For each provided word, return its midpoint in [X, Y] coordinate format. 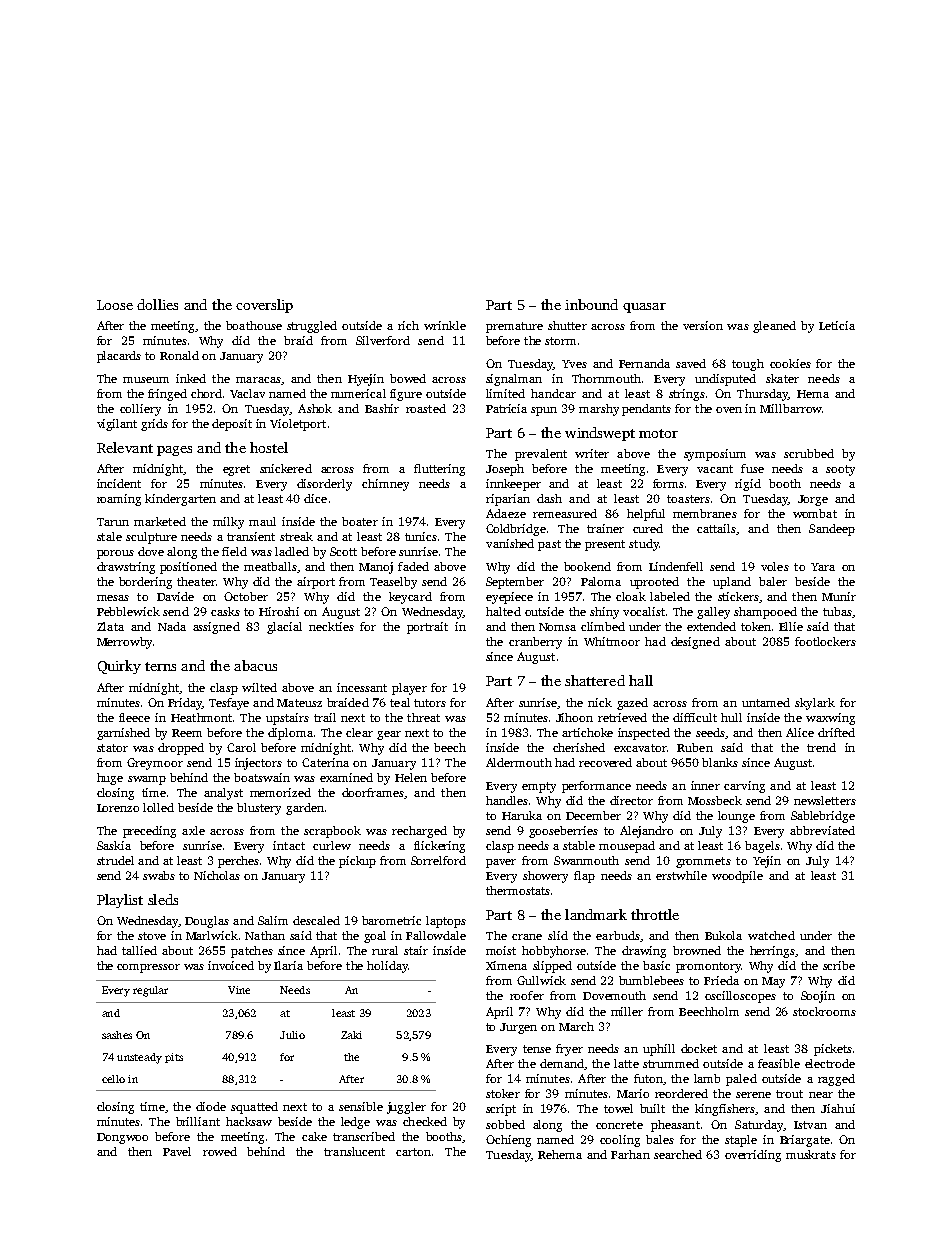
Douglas [207, 922]
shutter [567, 325]
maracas [258, 380]
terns [160, 666]
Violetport [298, 425]
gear [389, 735]
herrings [772, 952]
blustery [259, 809]
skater [782, 378]
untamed [766, 702]
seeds [710, 732]
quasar [644, 308]
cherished [579, 747]
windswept [600, 434]
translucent [354, 1151]
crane [527, 937]
